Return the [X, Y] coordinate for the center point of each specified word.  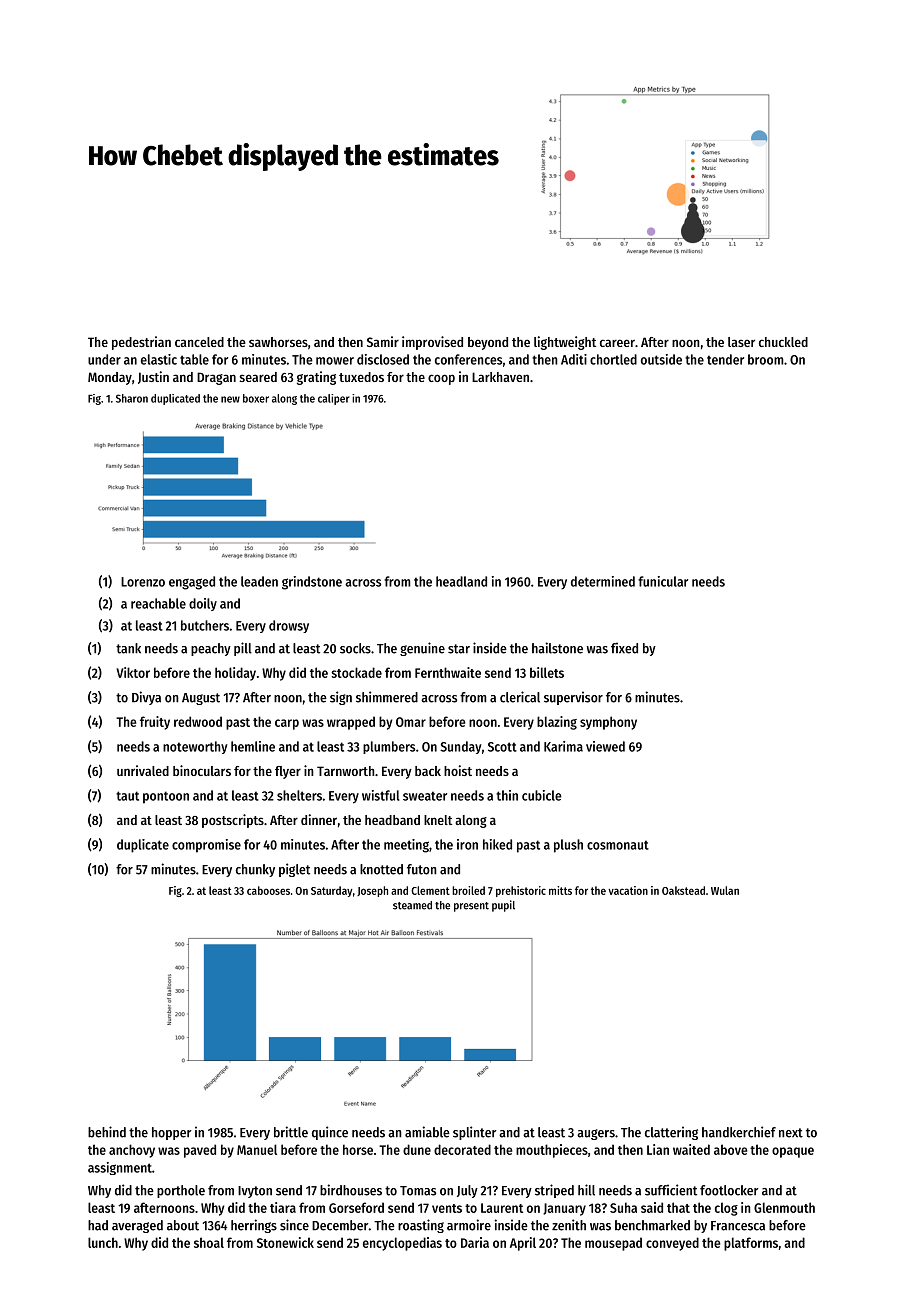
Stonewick [285, 1242]
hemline [253, 746]
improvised [432, 343]
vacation [628, 890]
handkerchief [739, 1132]
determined [603, 581]
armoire [469, 1225]
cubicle [542, 795]
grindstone [312, 583]
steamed [412, 905]
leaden [259, 581]
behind [107, 1132]
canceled [199, 342]
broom [766, 359]
